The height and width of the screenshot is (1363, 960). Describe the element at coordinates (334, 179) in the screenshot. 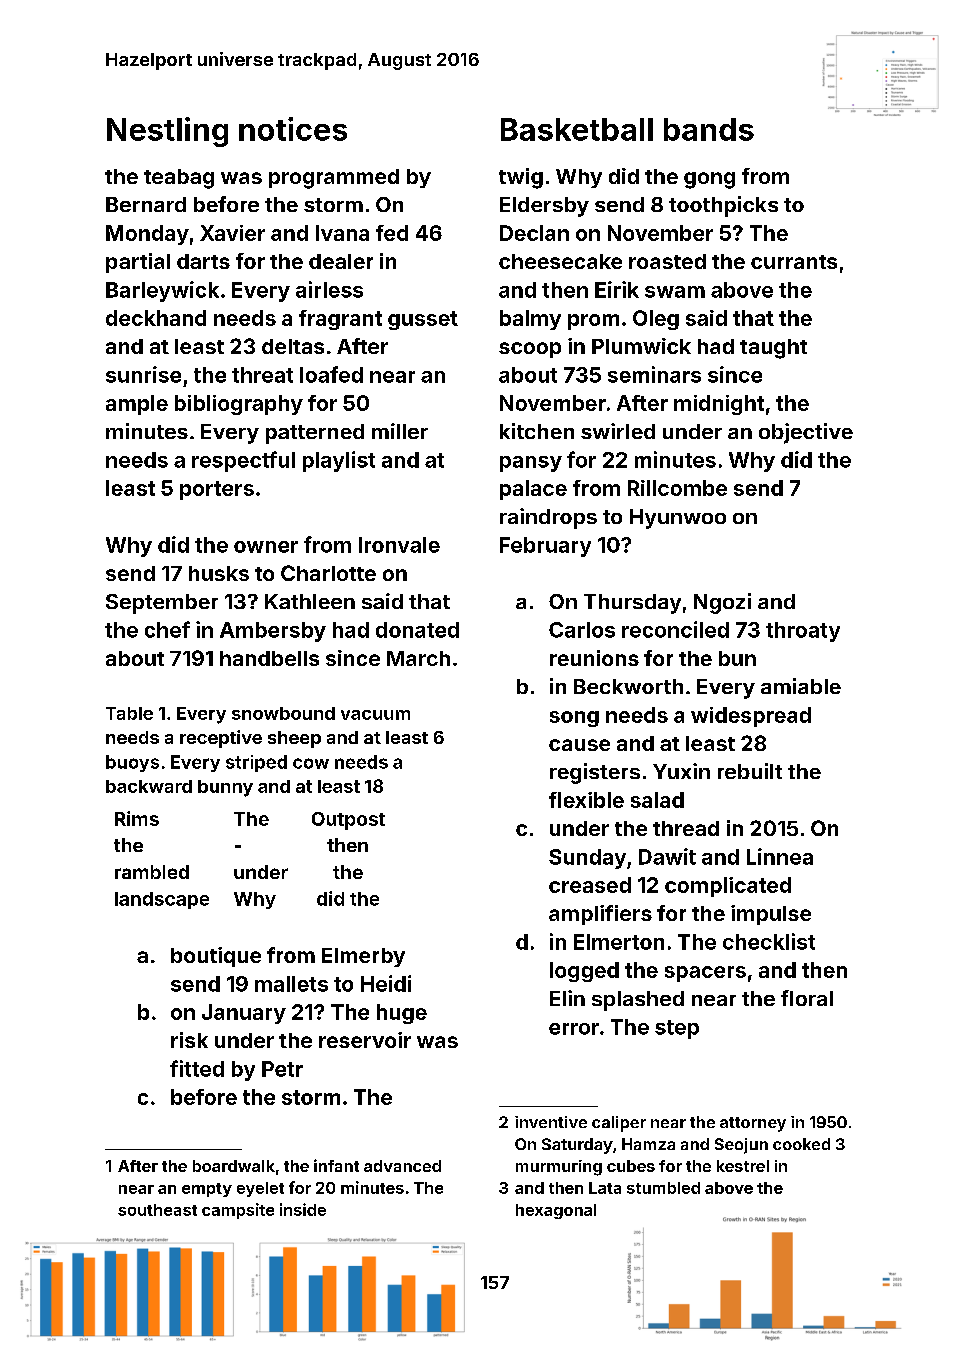

I see `programmed` at that location.
